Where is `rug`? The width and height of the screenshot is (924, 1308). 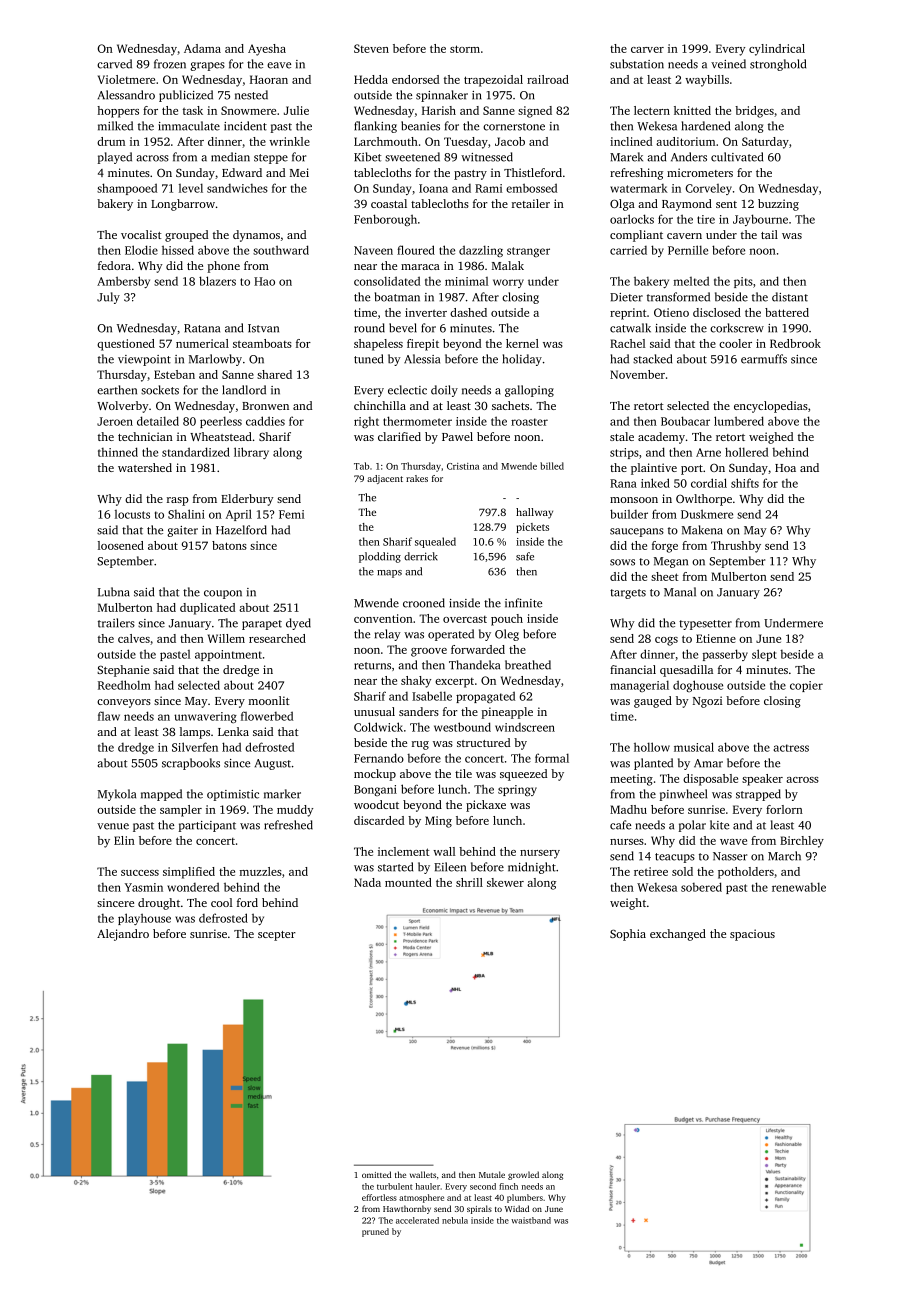 rug is located at coordinates (420, 745).
